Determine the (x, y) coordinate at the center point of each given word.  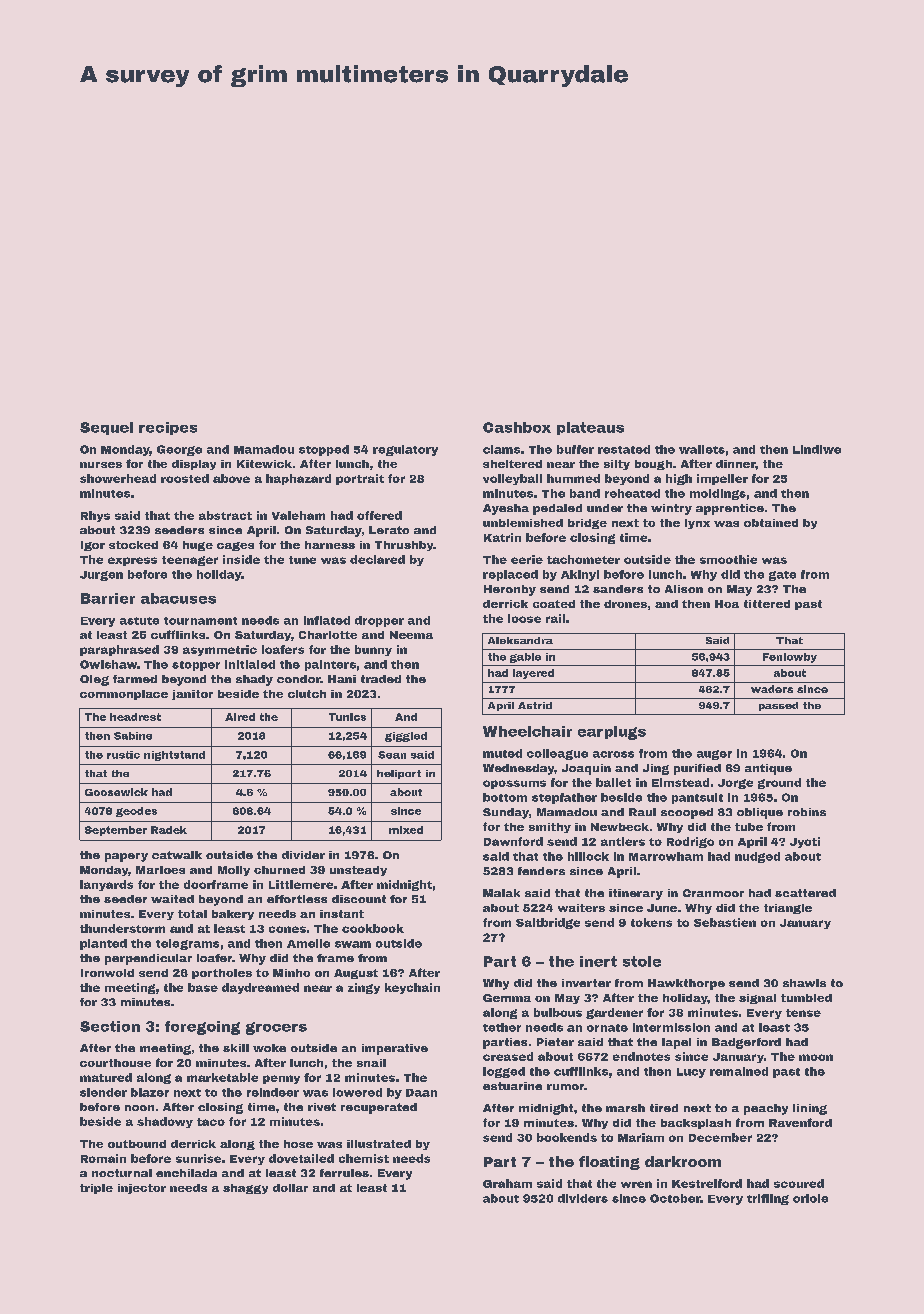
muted (502, 753)
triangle (788, 909)
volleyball (512, 479)
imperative (395, 1049)
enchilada (186, 1173)
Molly (234, 871)
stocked (133, 545)
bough (653, 465)
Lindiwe (817, 449)
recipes (168, 428)
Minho (291, 973)
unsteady (358, 871)
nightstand (174, 756)
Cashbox (517, 427)
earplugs (612, 733)
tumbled (806, 998)
